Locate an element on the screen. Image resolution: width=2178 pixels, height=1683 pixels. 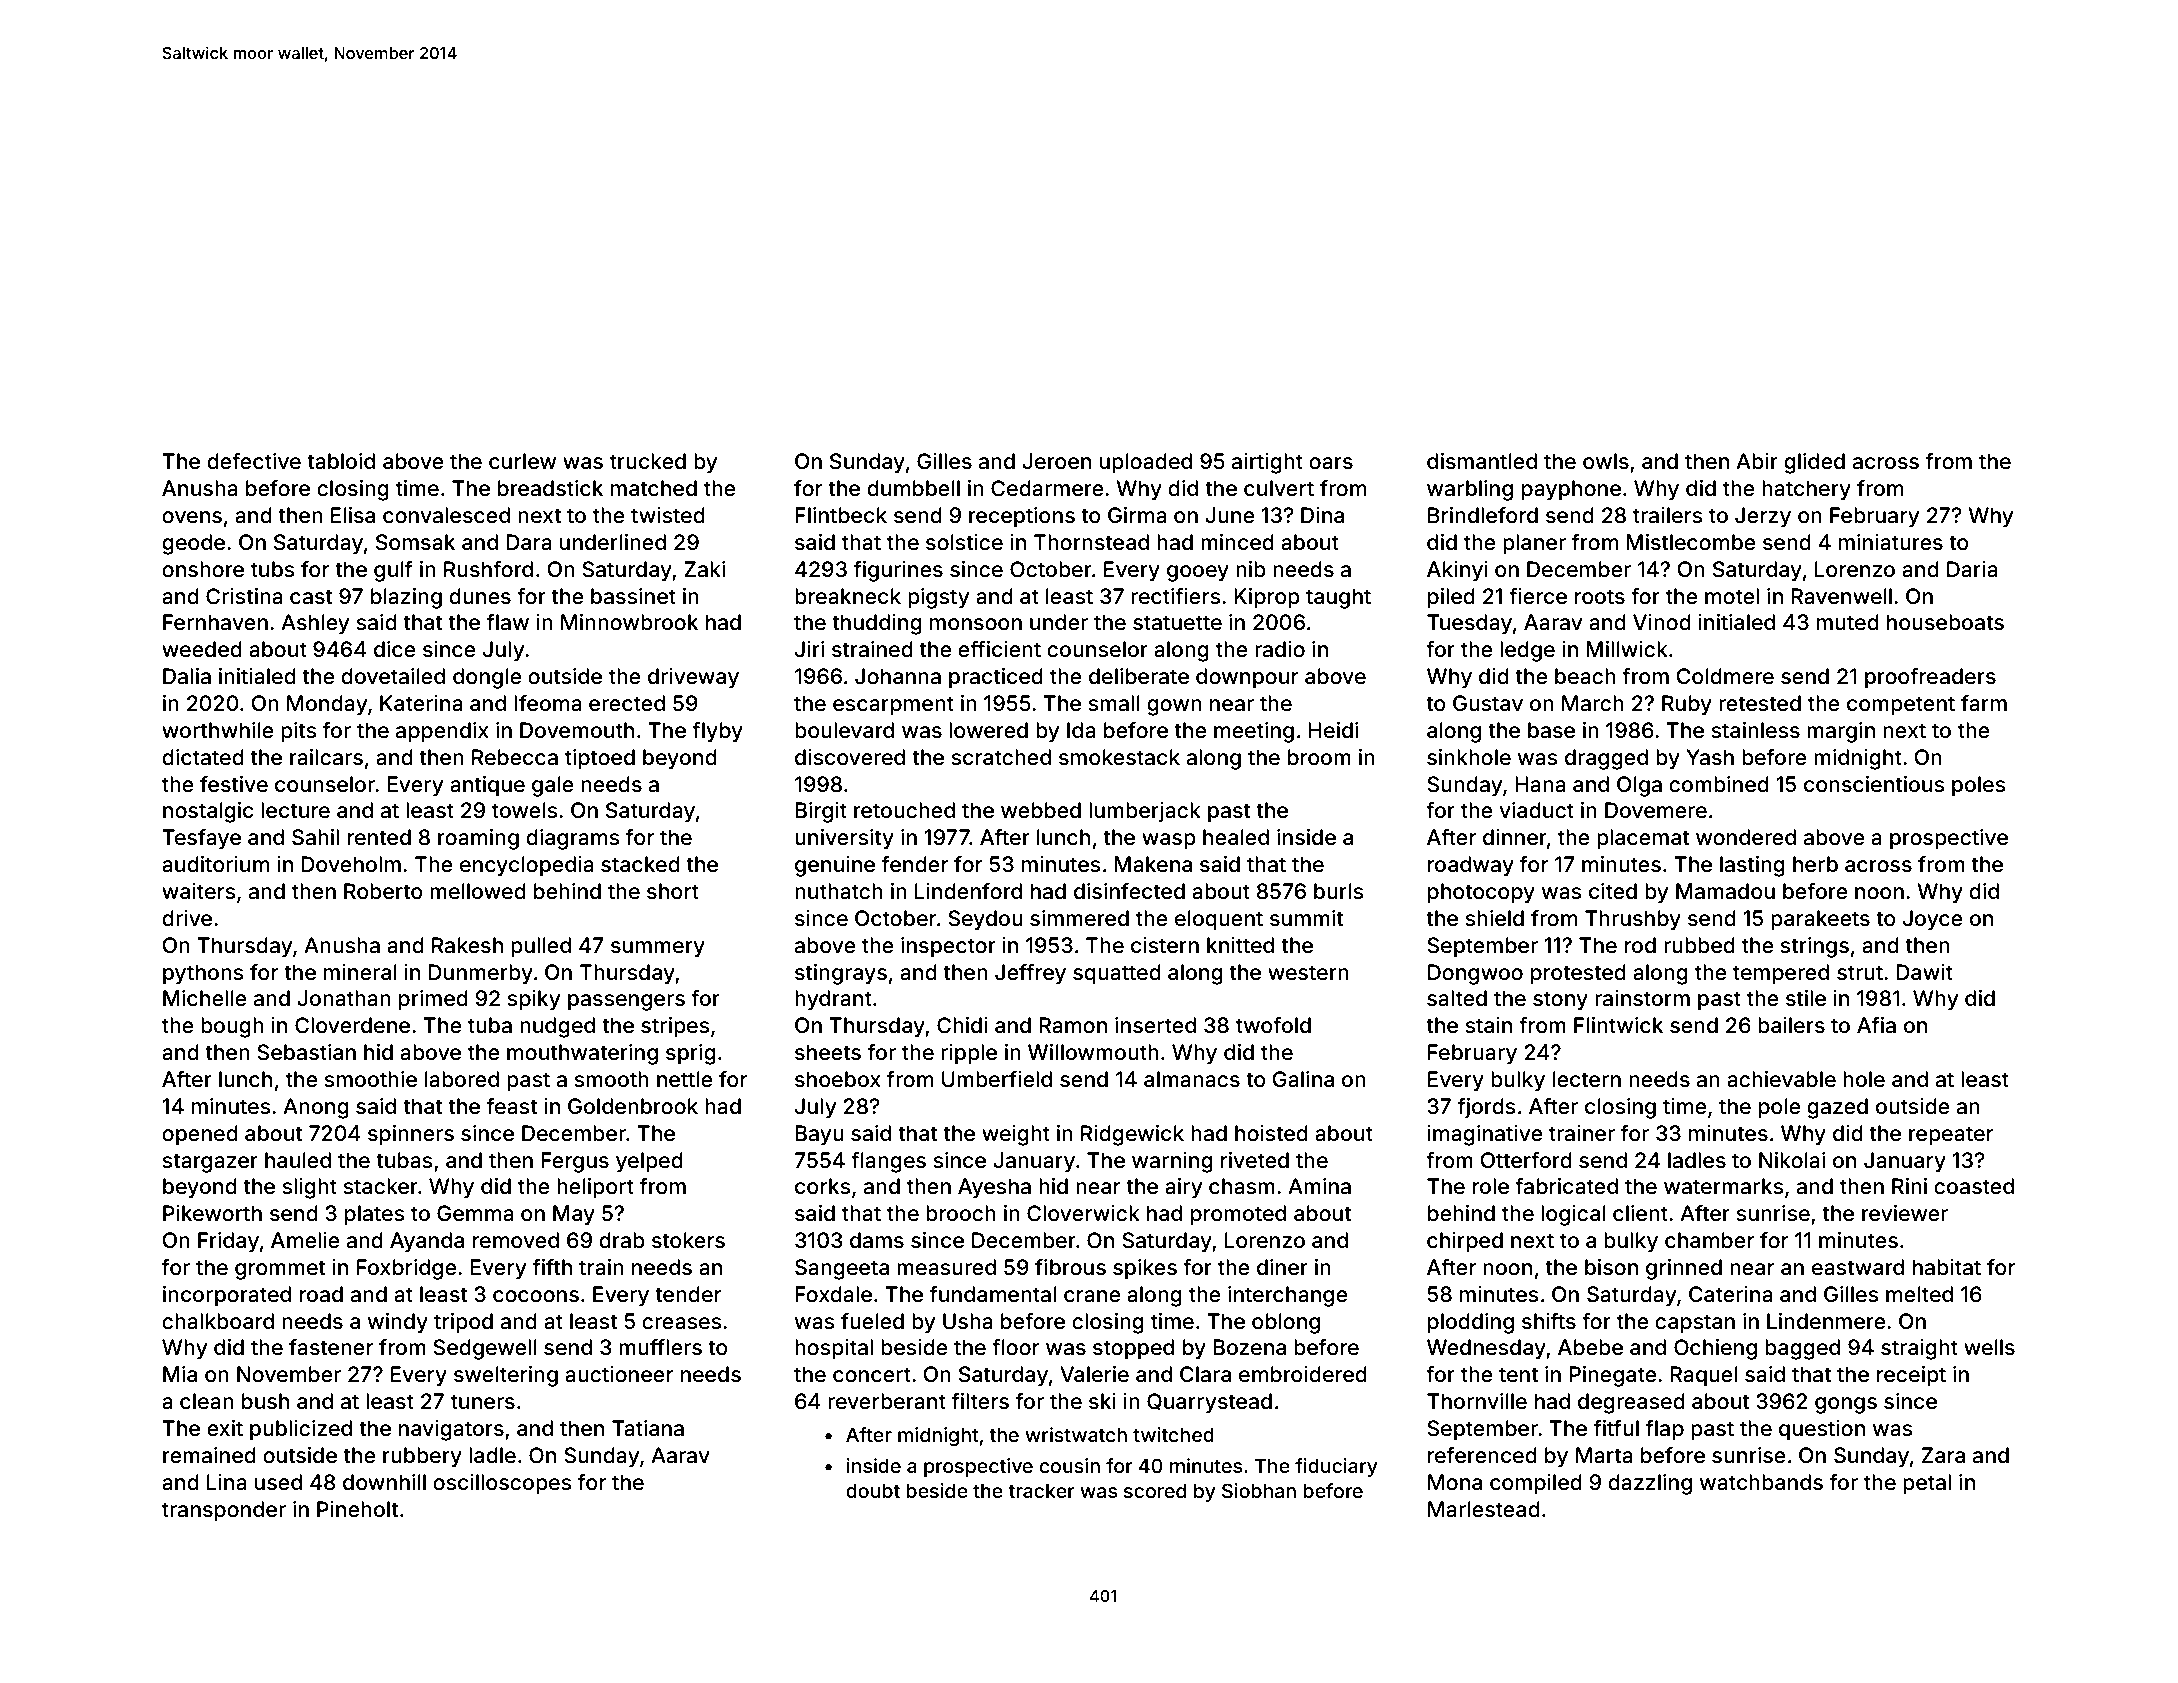
rubbery is located at coordinates (422, 1457).
